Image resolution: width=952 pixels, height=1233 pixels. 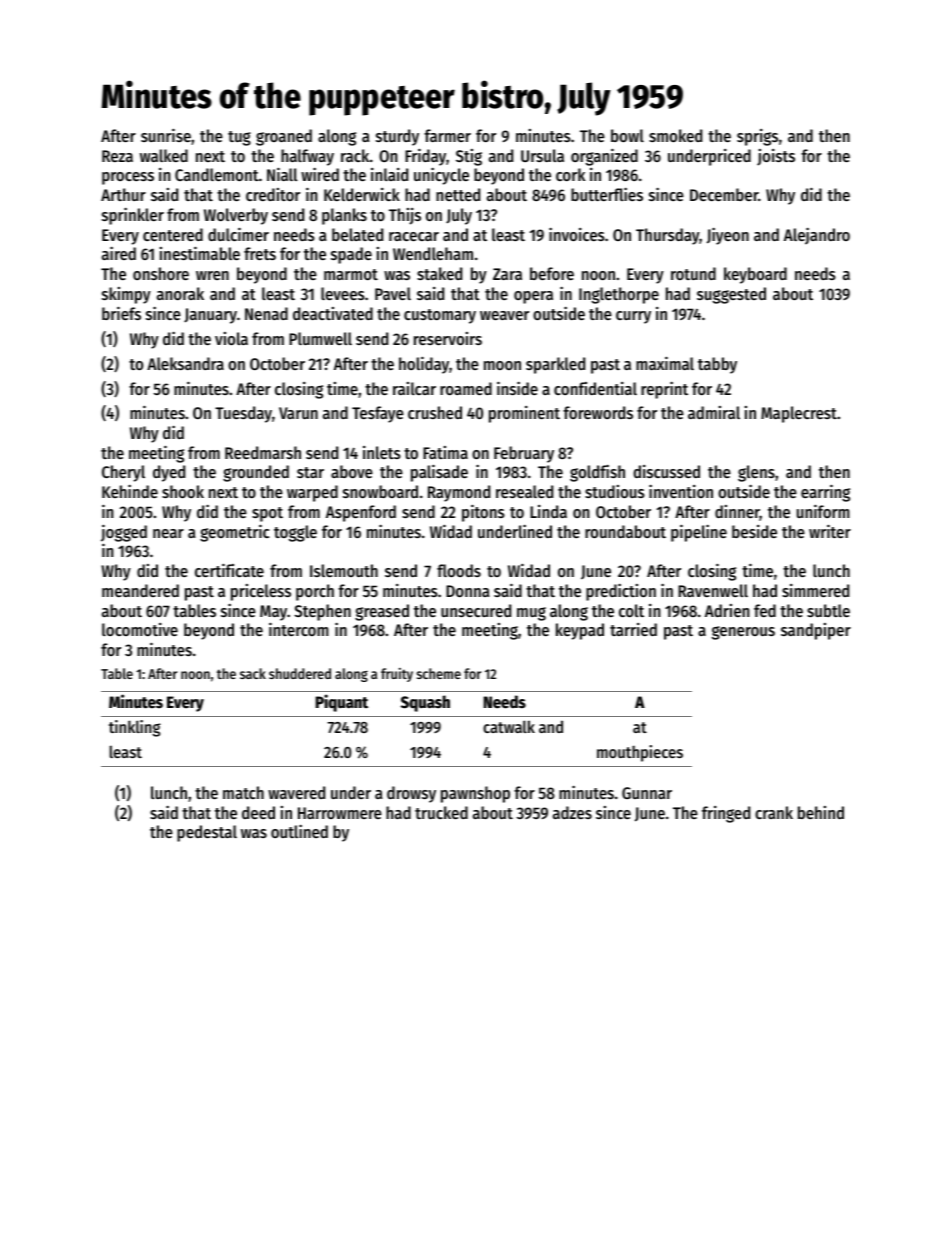 What do you see at coordinates (166, 135) in the screenshot?
I see `sunrise` at bounding box center [166, 135].
